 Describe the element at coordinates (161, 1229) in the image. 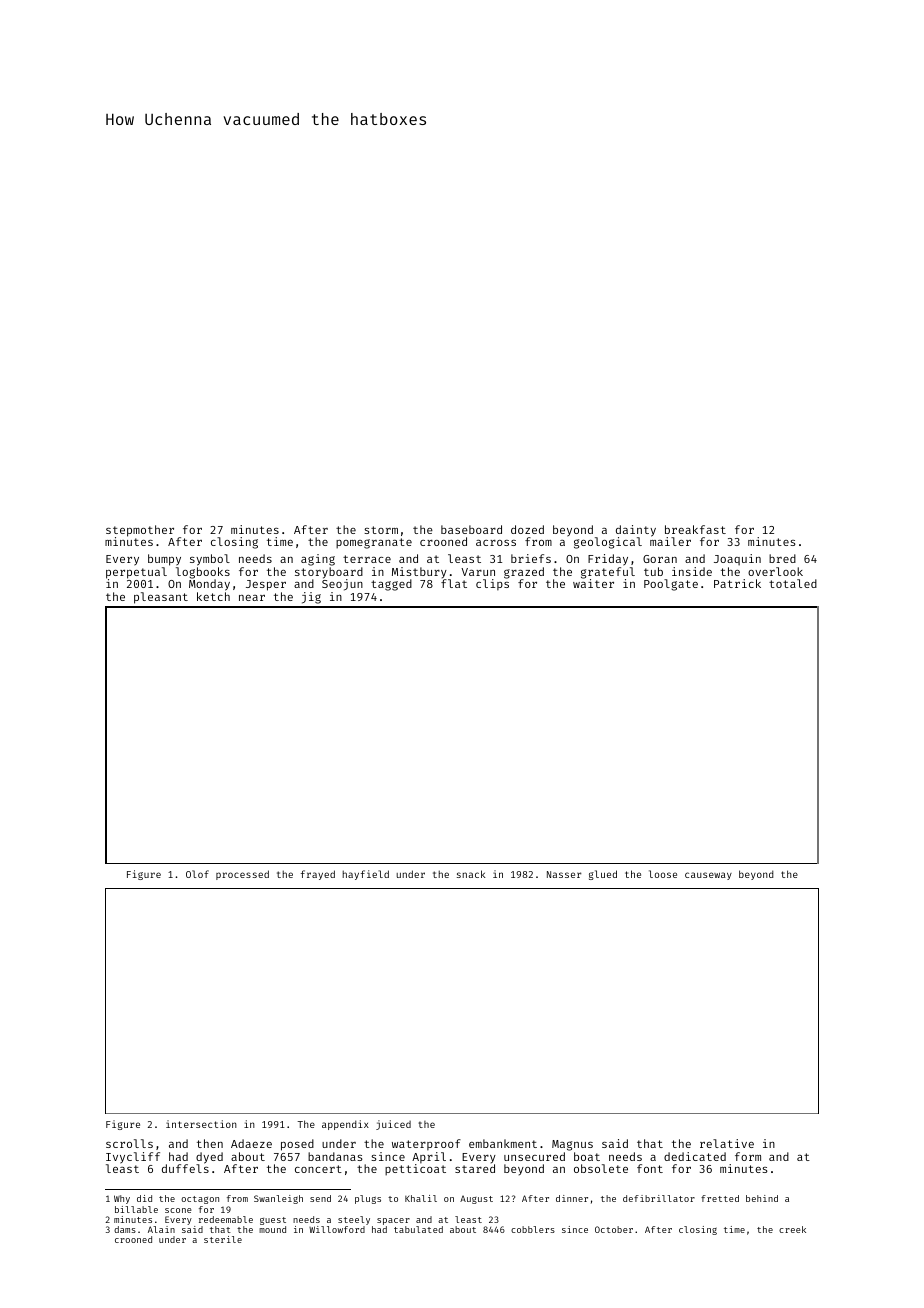

I see `Alain` at that location.
